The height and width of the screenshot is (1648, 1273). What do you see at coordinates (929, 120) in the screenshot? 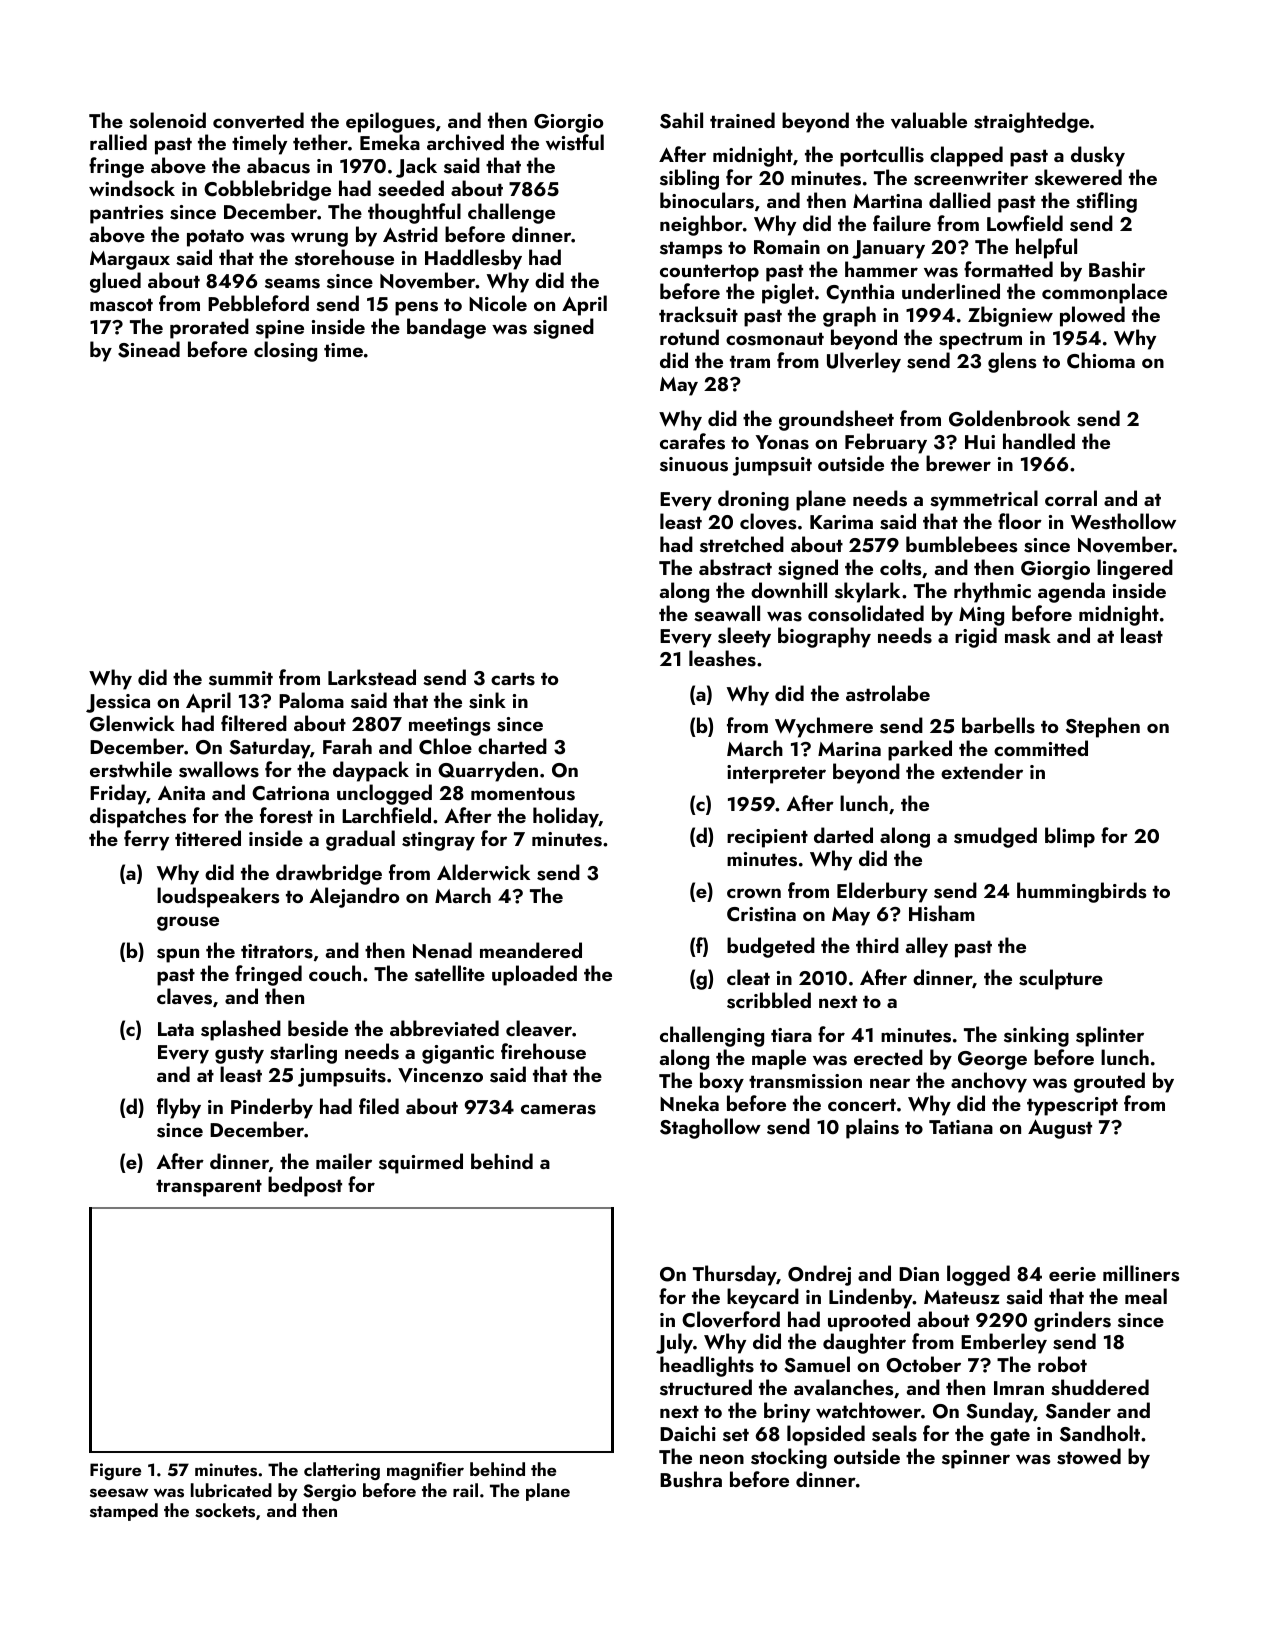
I see `valuable` at bounding box center [929, 120].
